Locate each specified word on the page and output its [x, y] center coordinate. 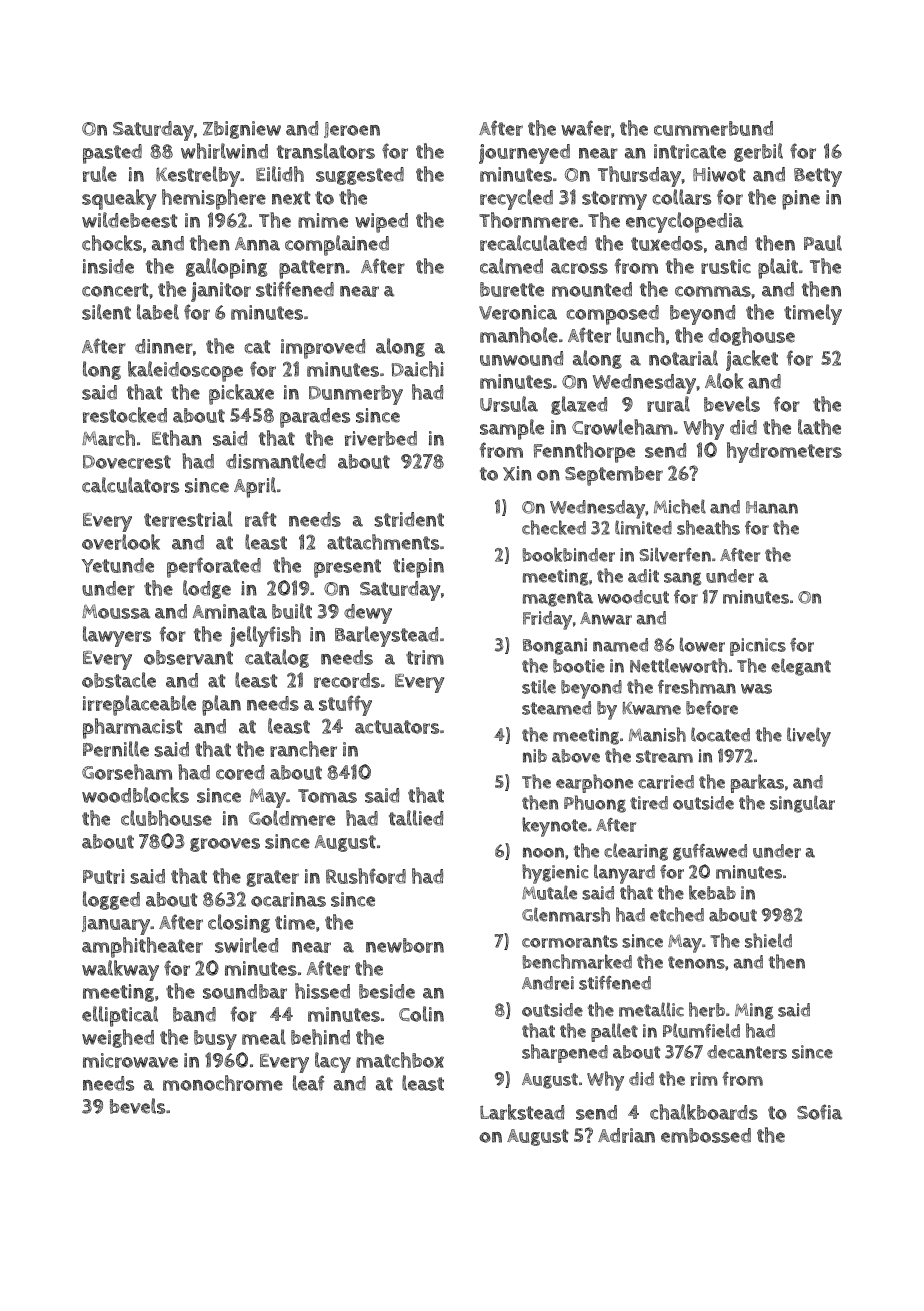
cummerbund [713, 128]
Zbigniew [242, 130]
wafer [586, 128]
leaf [308, 1083]
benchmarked [577, 961]
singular [802, 804]
